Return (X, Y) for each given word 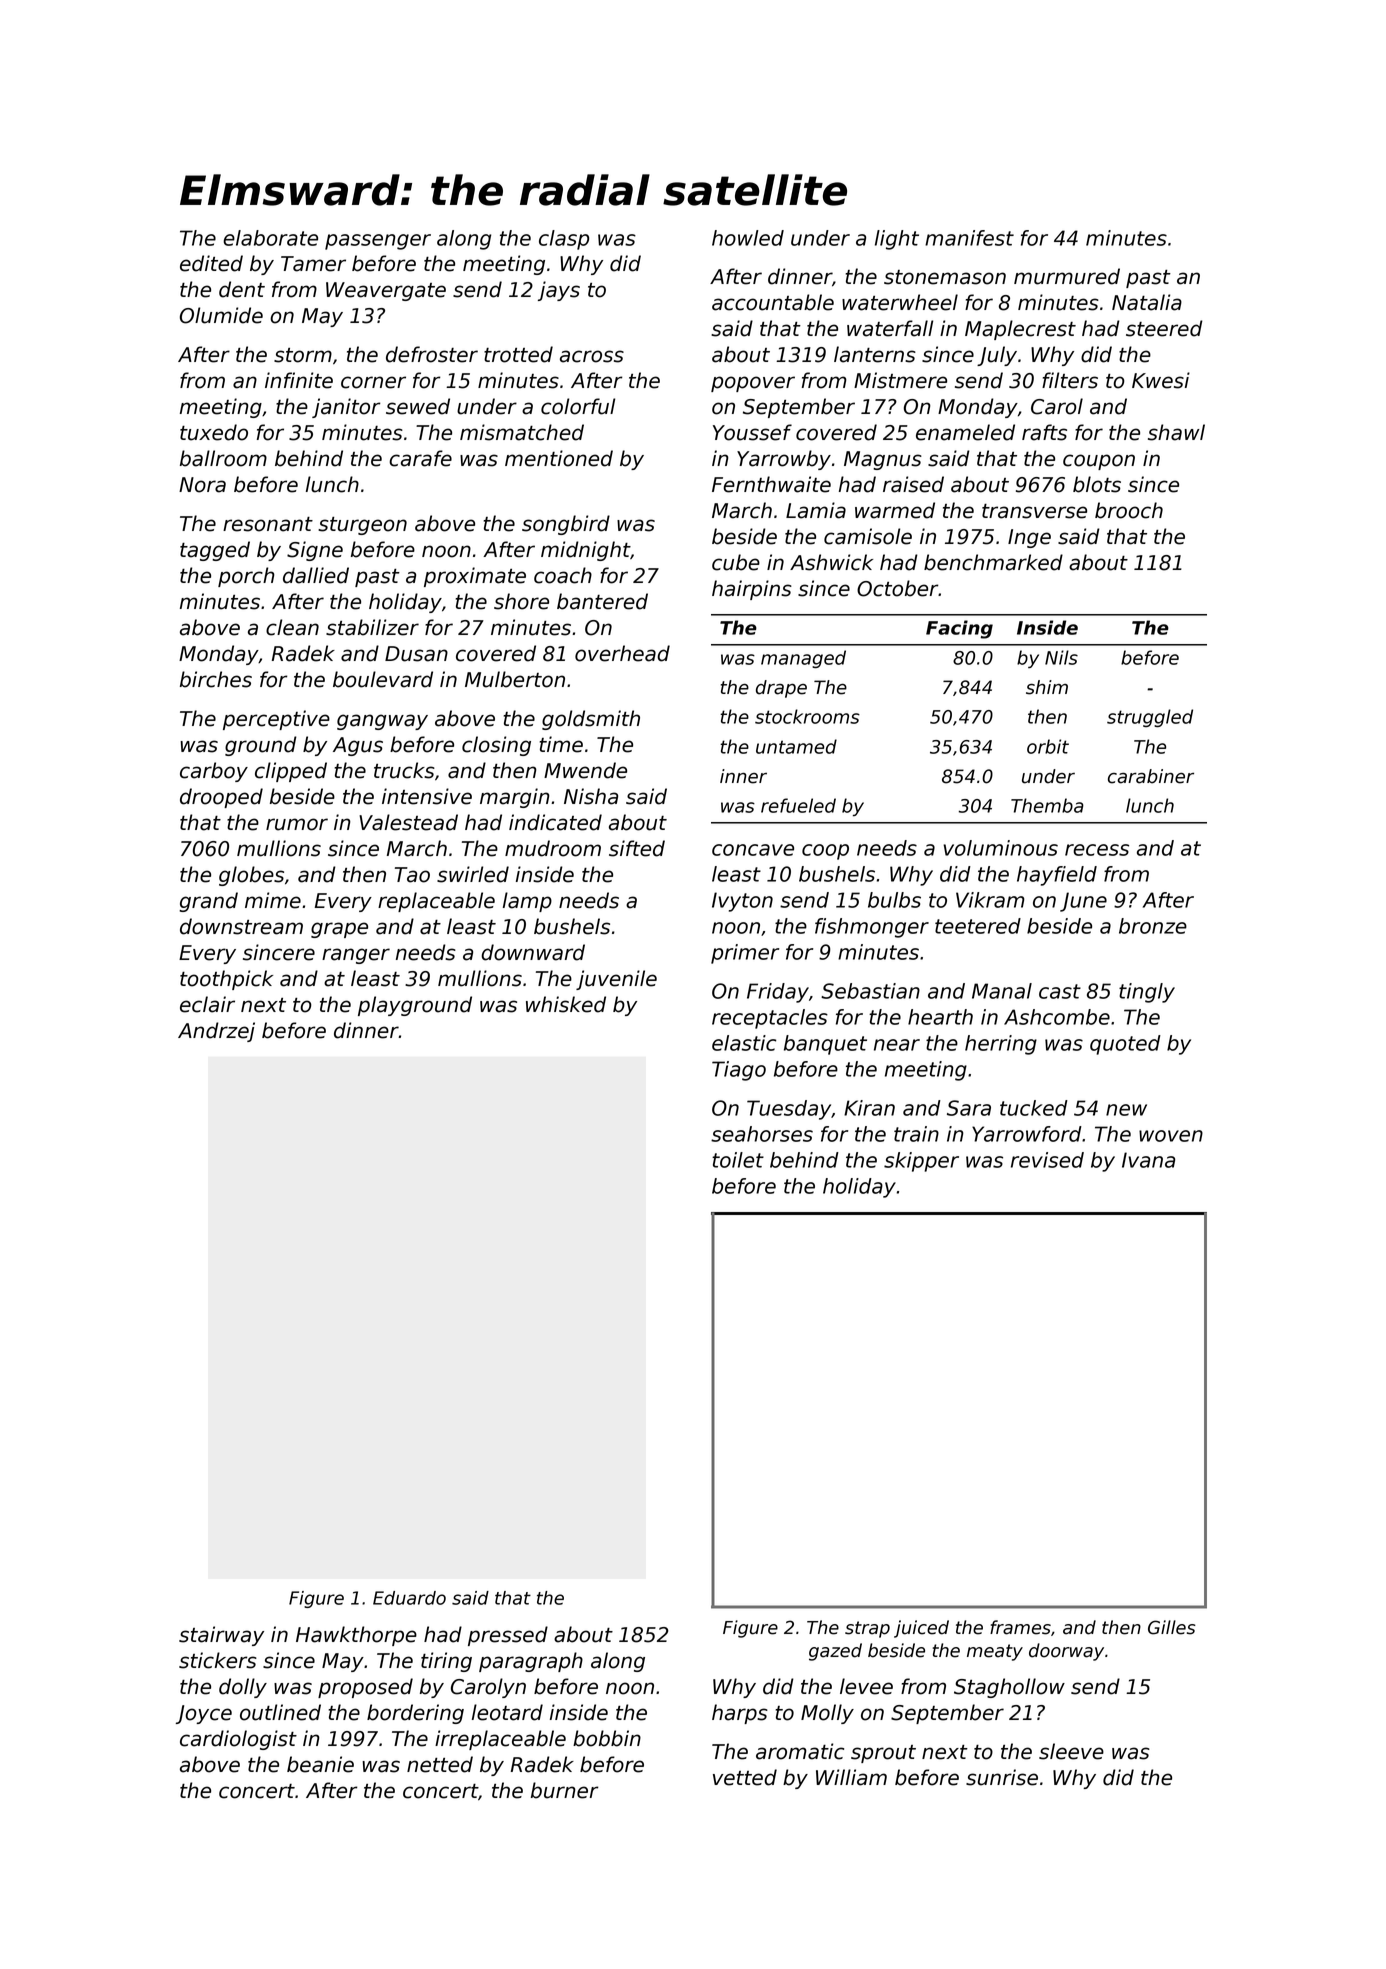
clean (292, 627)
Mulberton (515, 679)
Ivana (1148, 1160)
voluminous (1000, 848)
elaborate (270, 238)
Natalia (1147, 302)
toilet (738, 1160)
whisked (566, 1004)
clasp (564, 240)
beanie (320, 1764)
